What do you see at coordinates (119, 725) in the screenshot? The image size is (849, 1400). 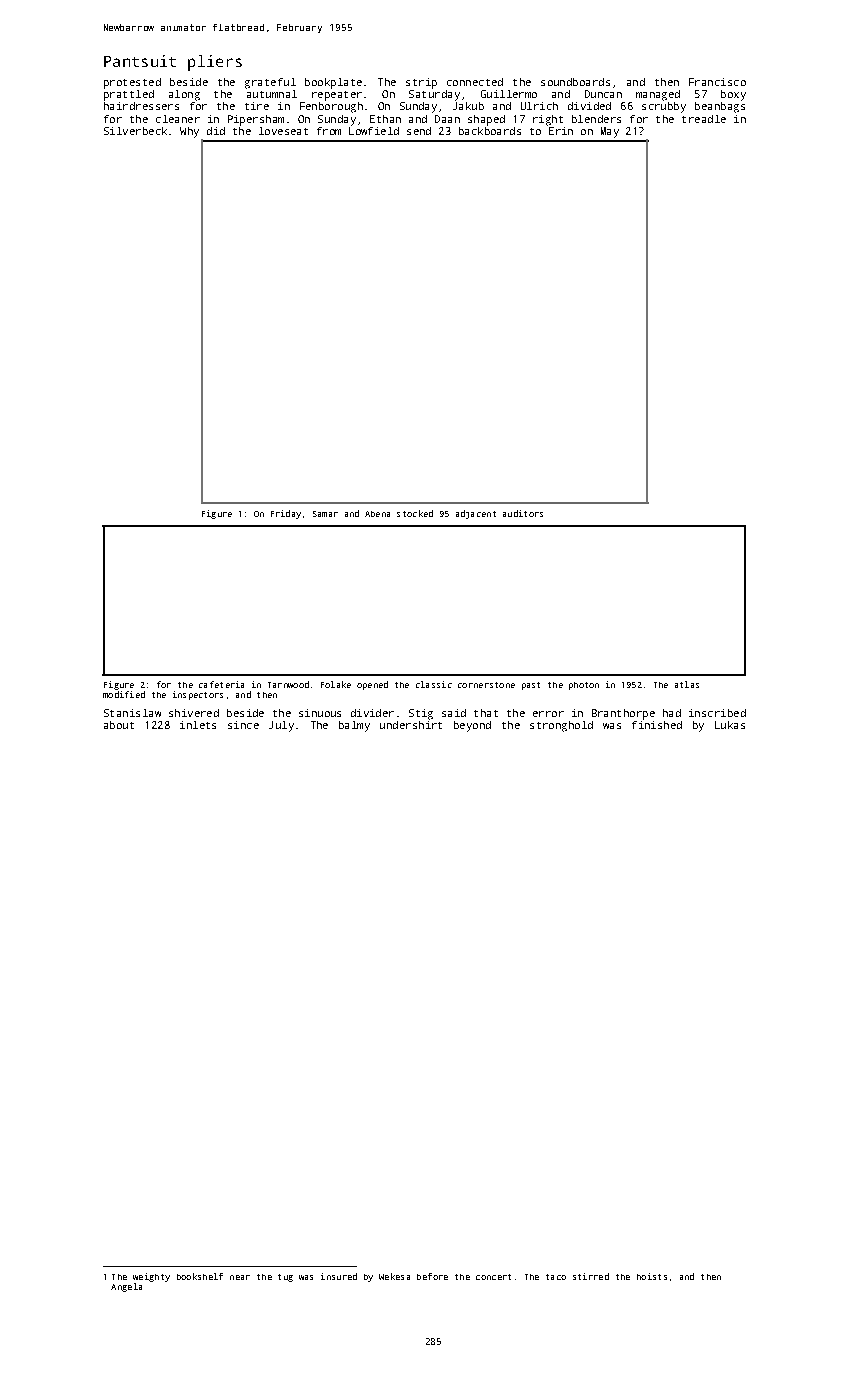 I see `about` at bounding box center [119, 725].
